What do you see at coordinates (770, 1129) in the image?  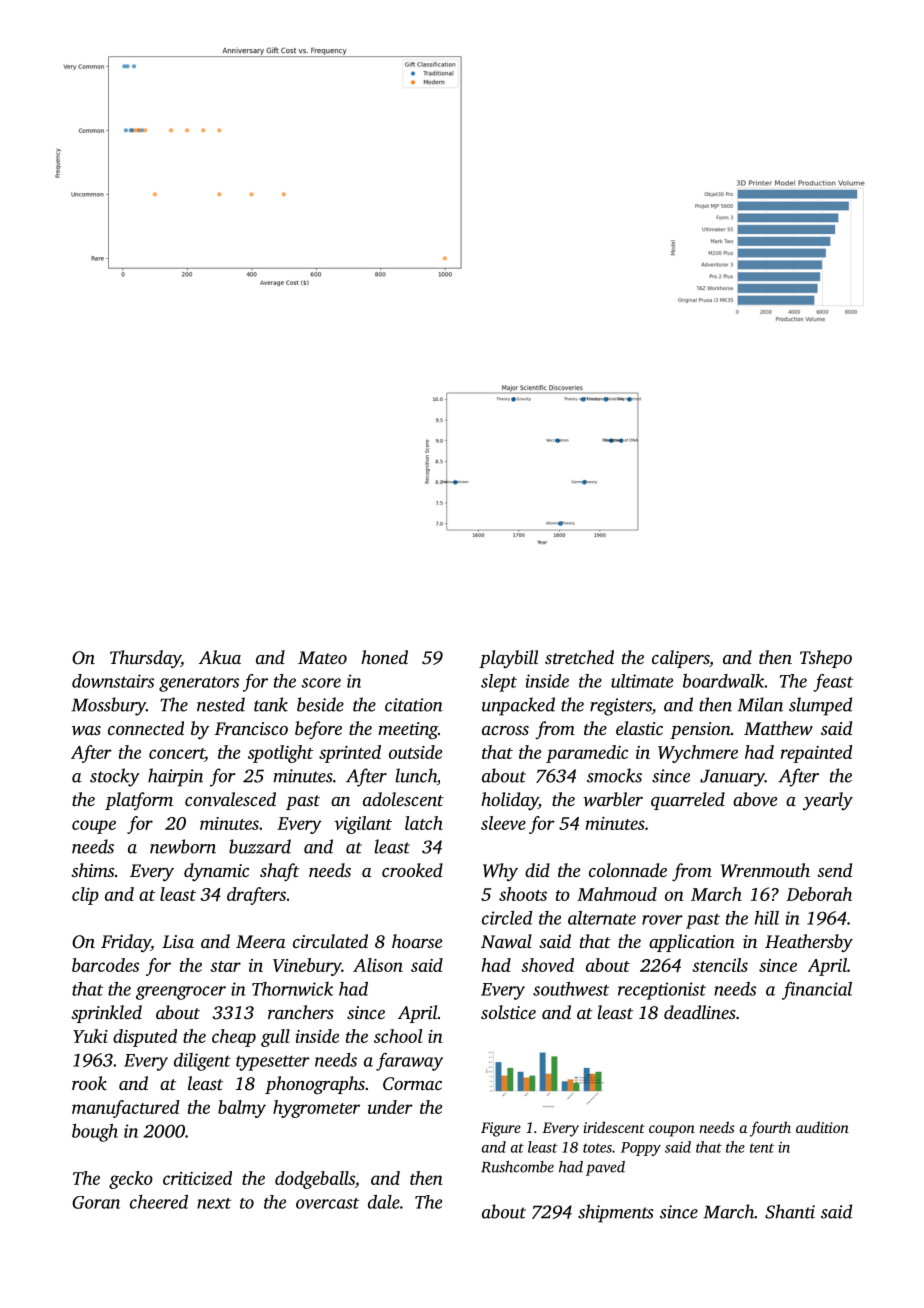 I see `fourth` at bounding box center [770, 1129].
